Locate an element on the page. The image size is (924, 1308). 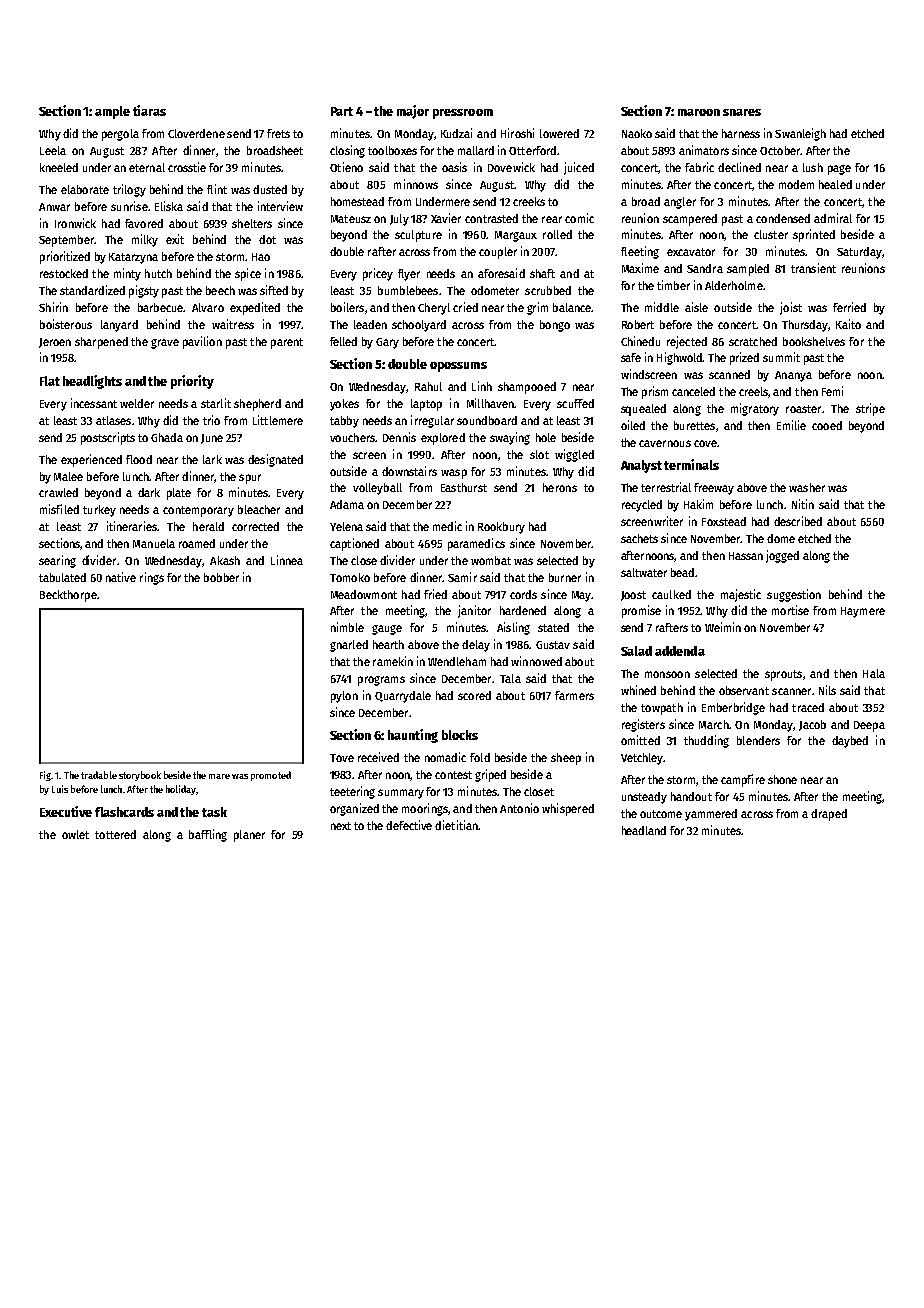
sifted is located at coordinates (274, 290).
